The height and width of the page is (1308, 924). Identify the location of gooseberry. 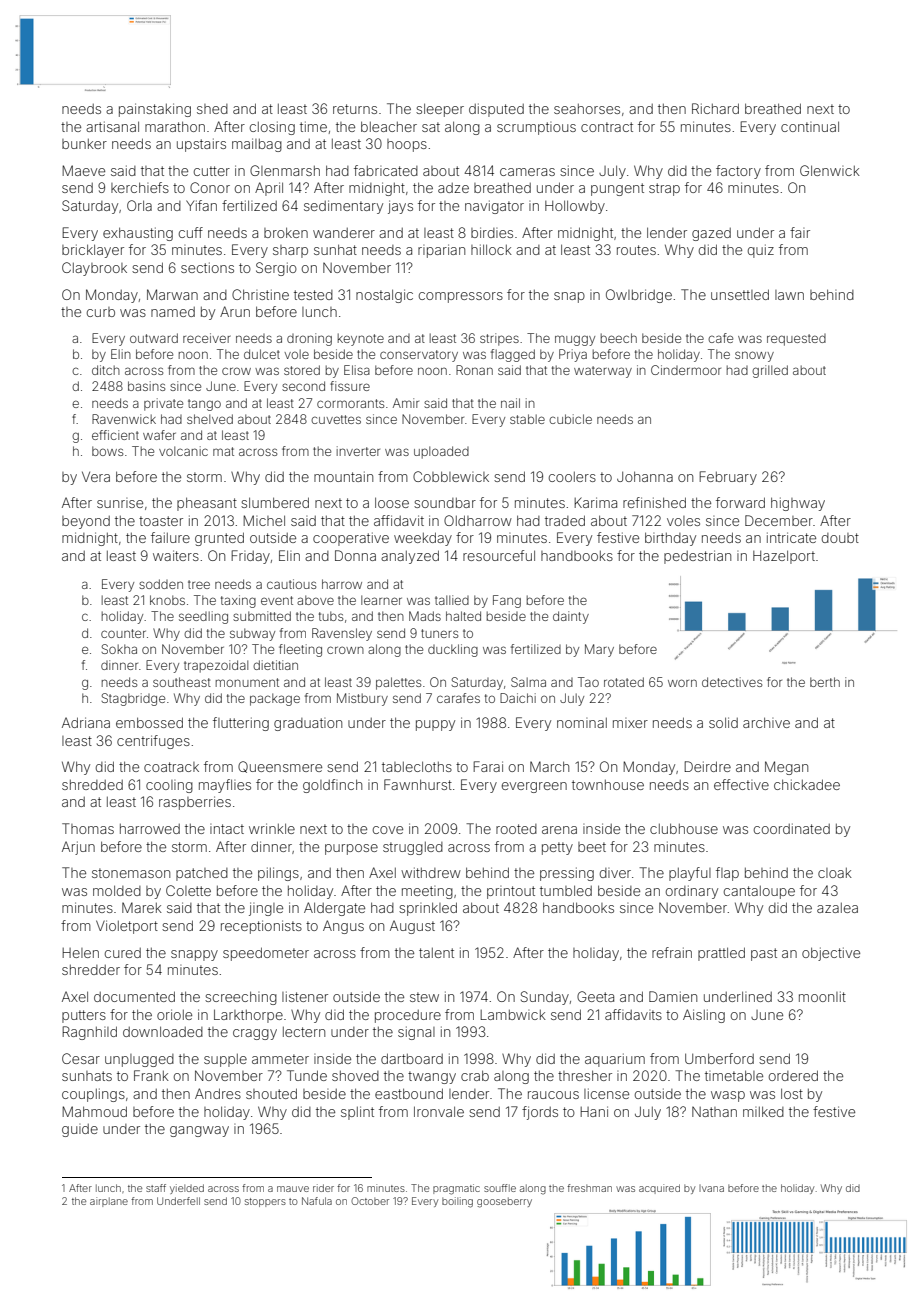
(504, 1202).
